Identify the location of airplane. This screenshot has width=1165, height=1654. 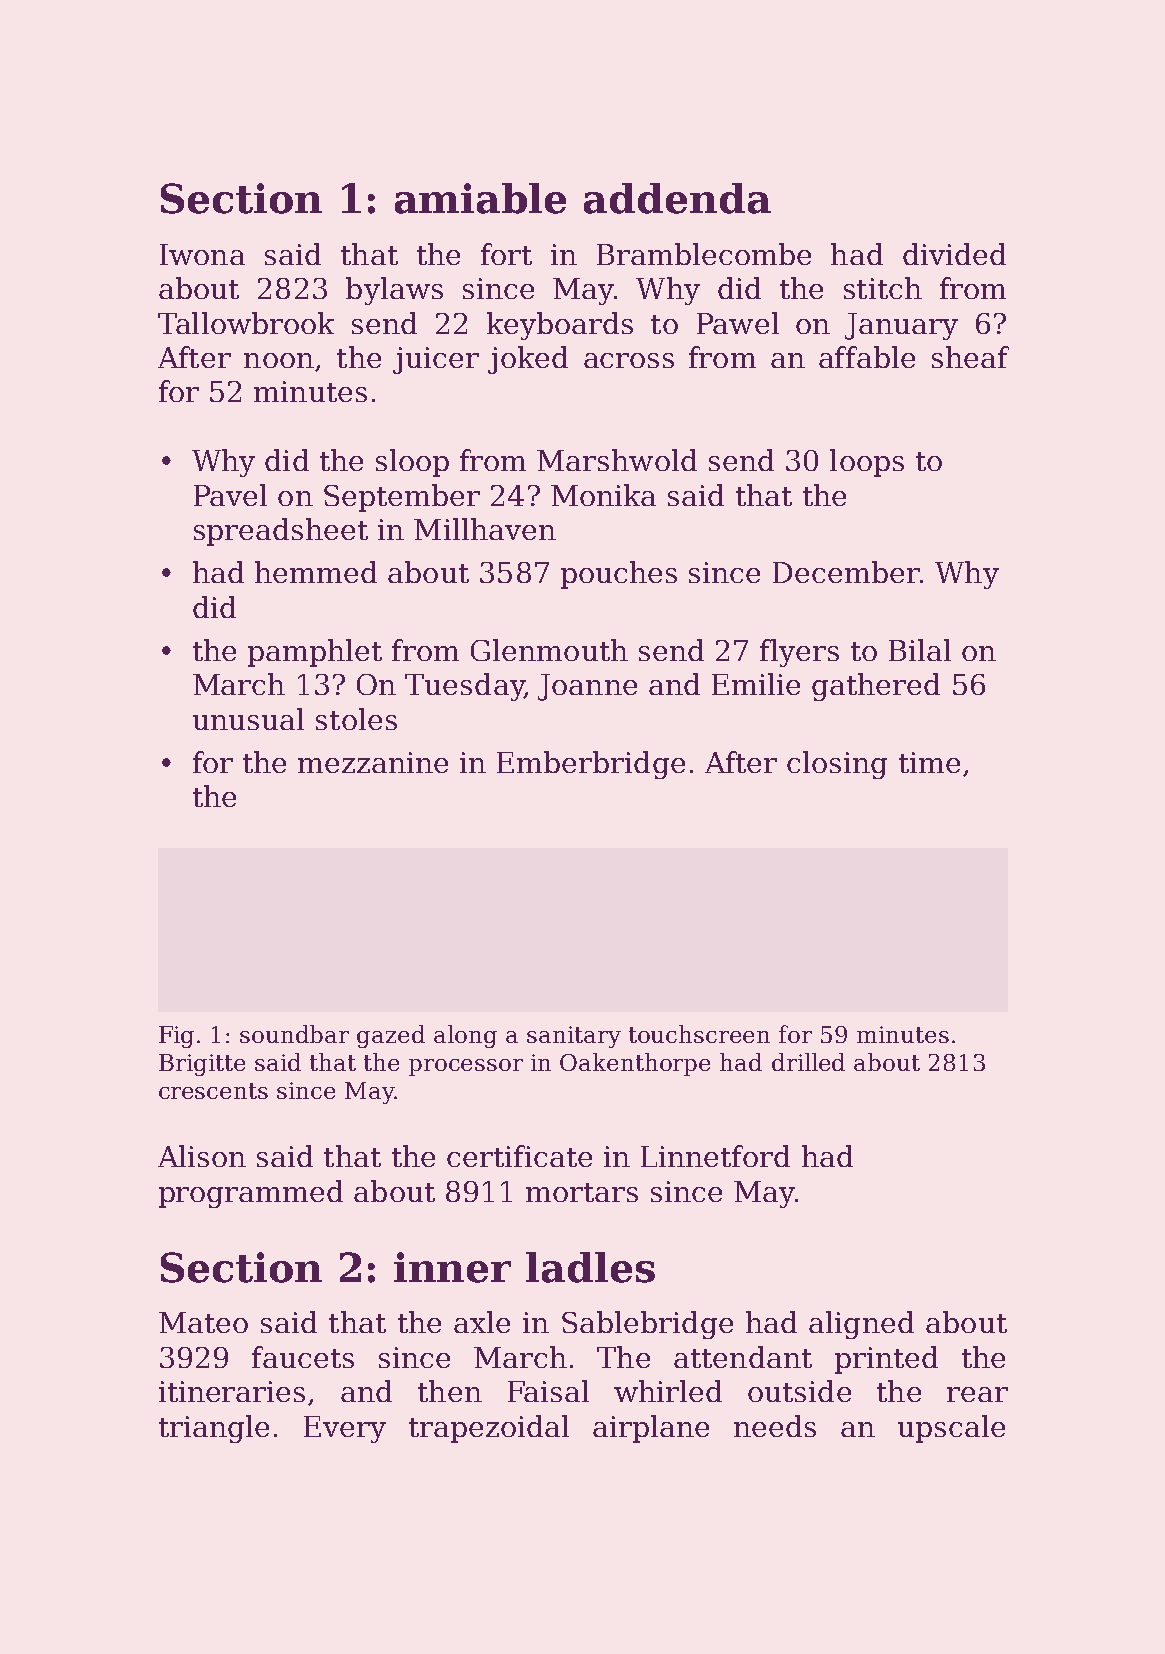
(651, 1429).
